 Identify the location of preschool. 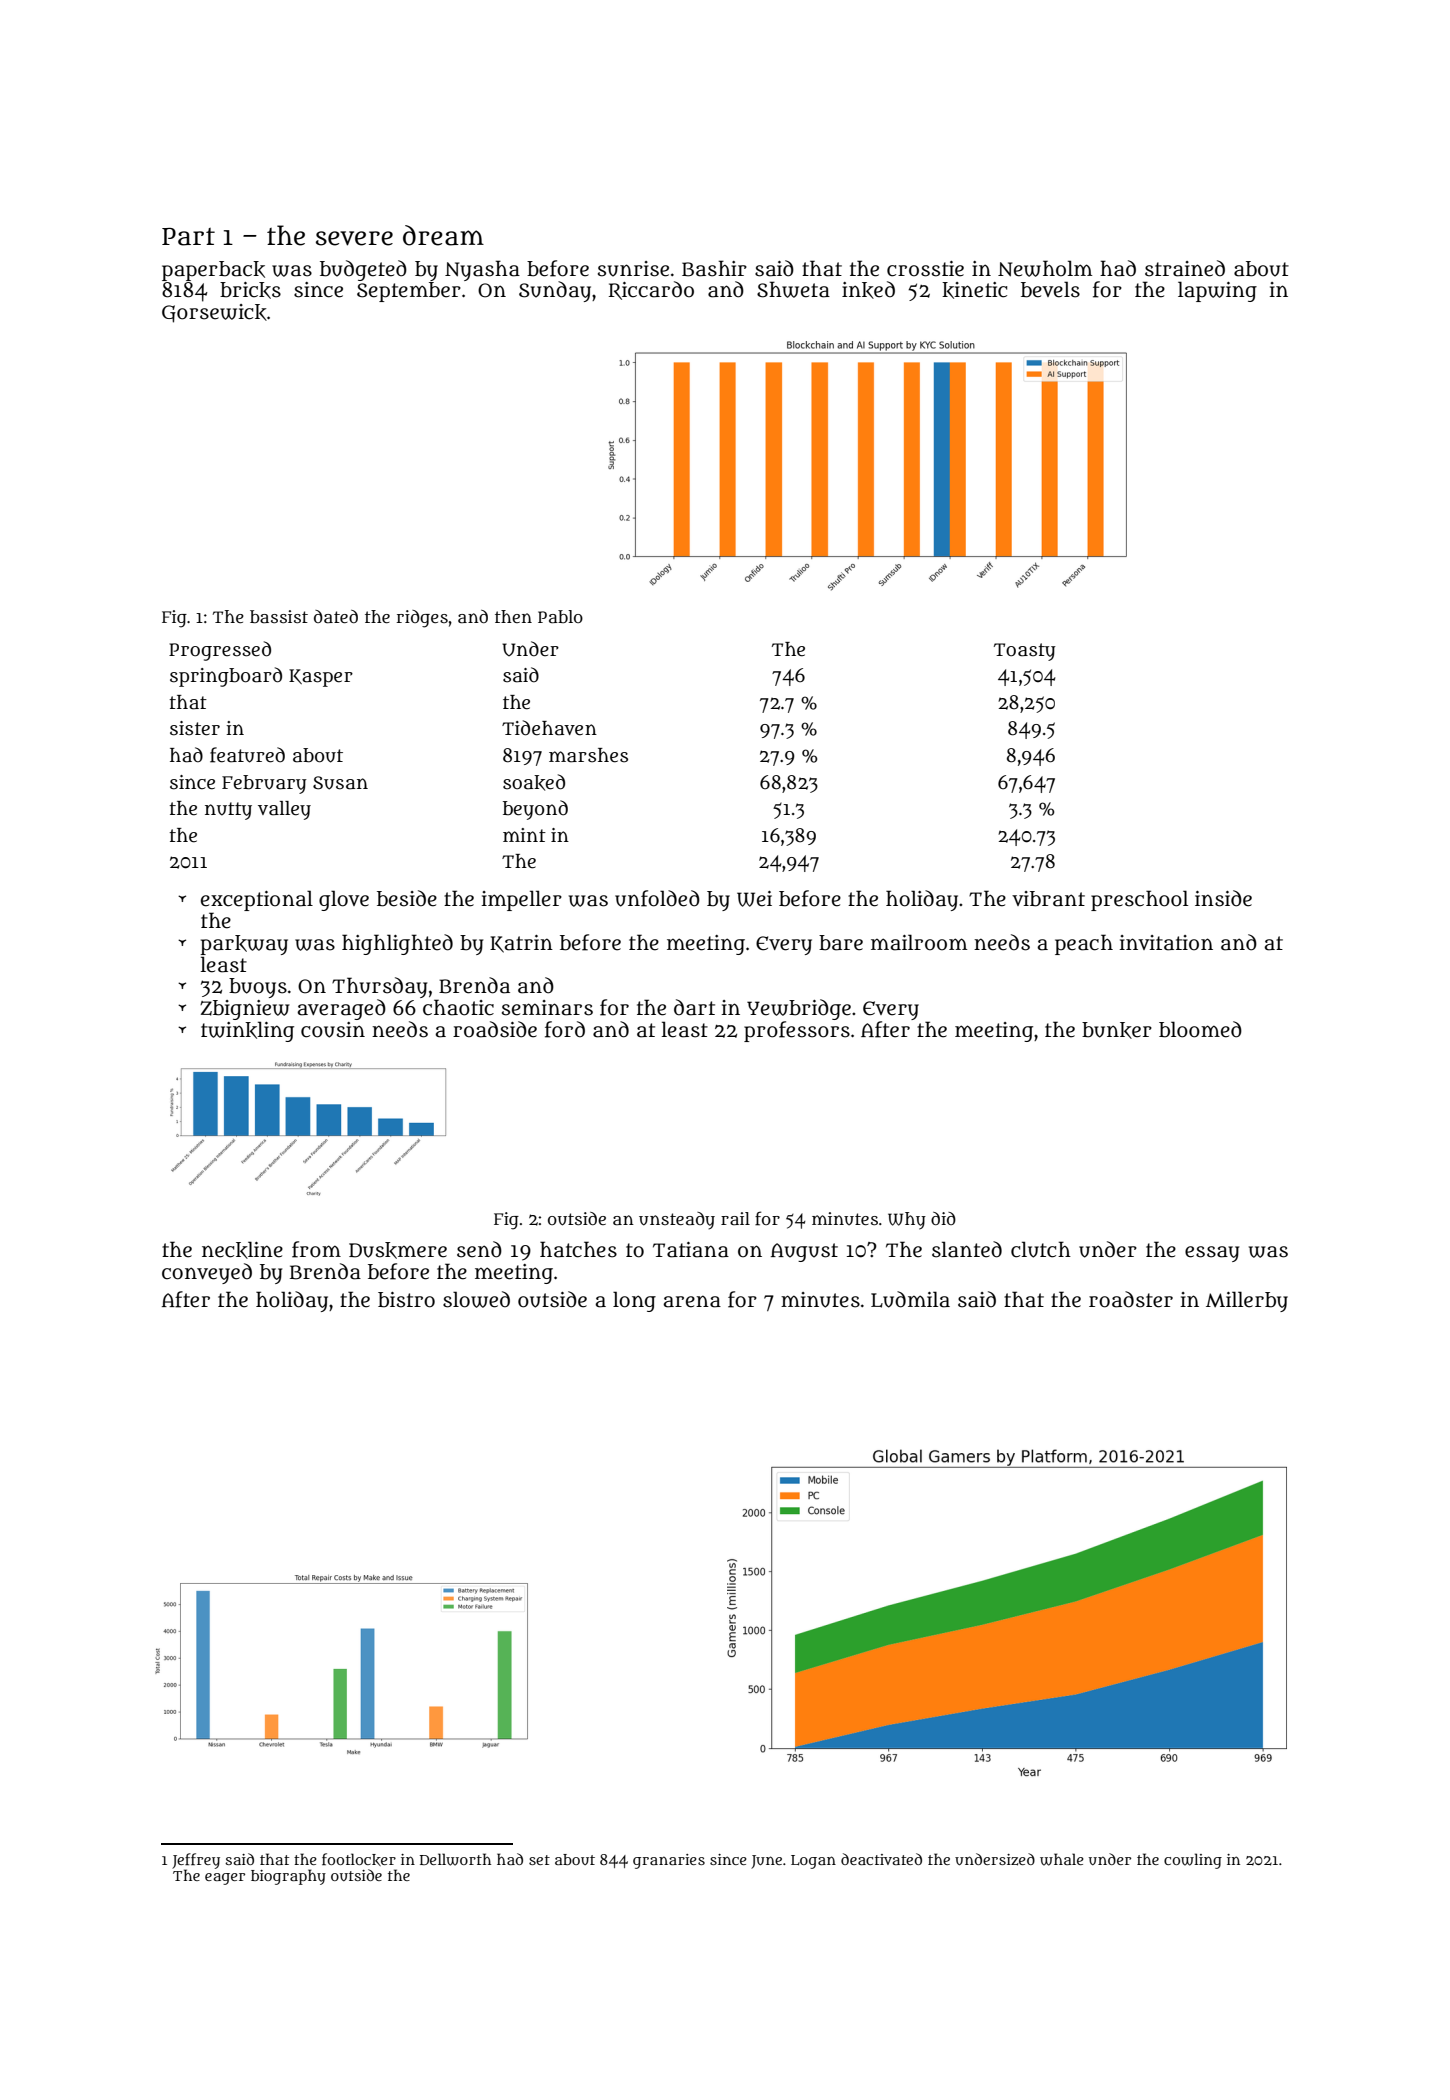
(1139, 900).
